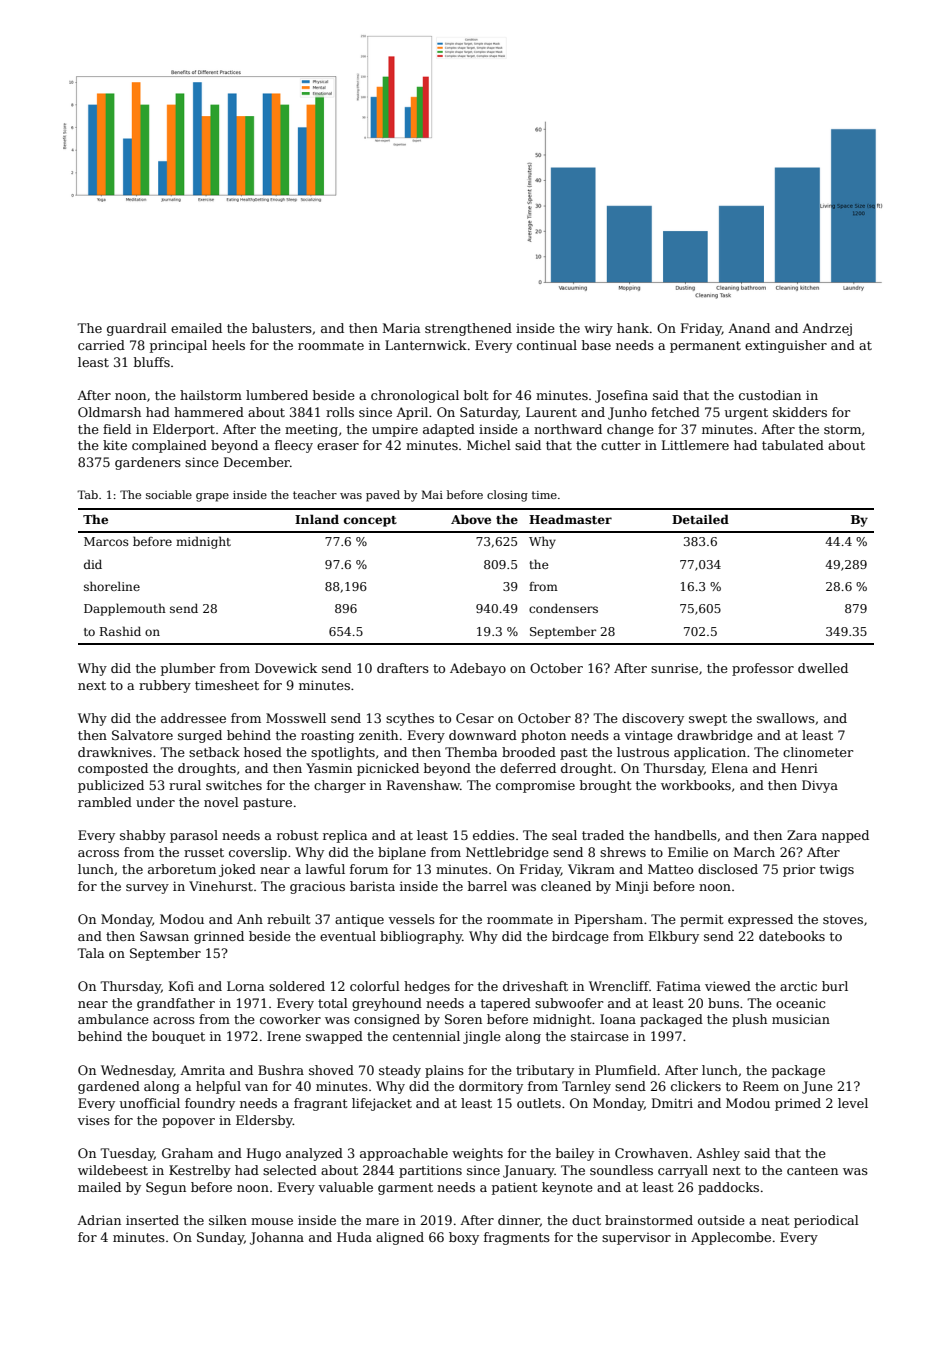 The image size is (951, 1351). I want to click on boxy, so click(464, 1238).
